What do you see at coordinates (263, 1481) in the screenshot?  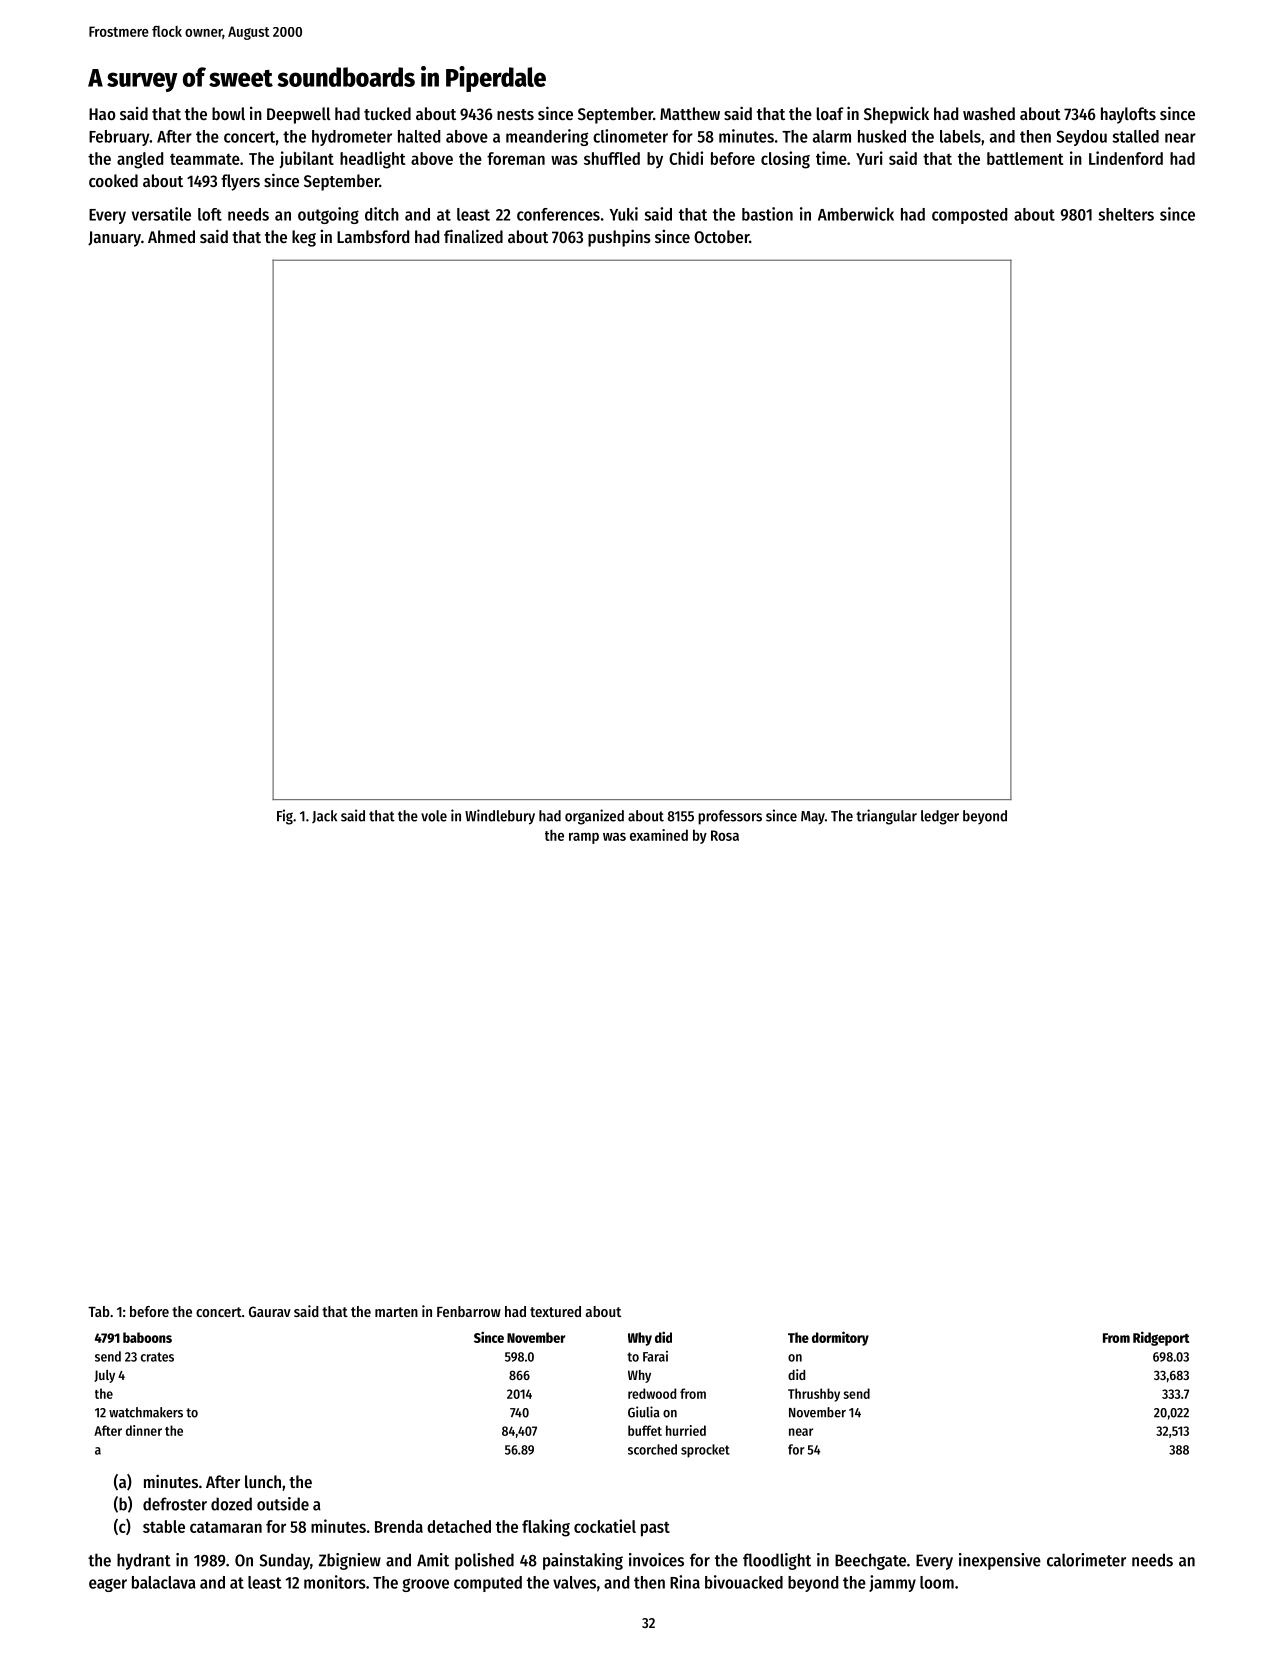 I see `lunch` at bounding box center [263, 1481].
